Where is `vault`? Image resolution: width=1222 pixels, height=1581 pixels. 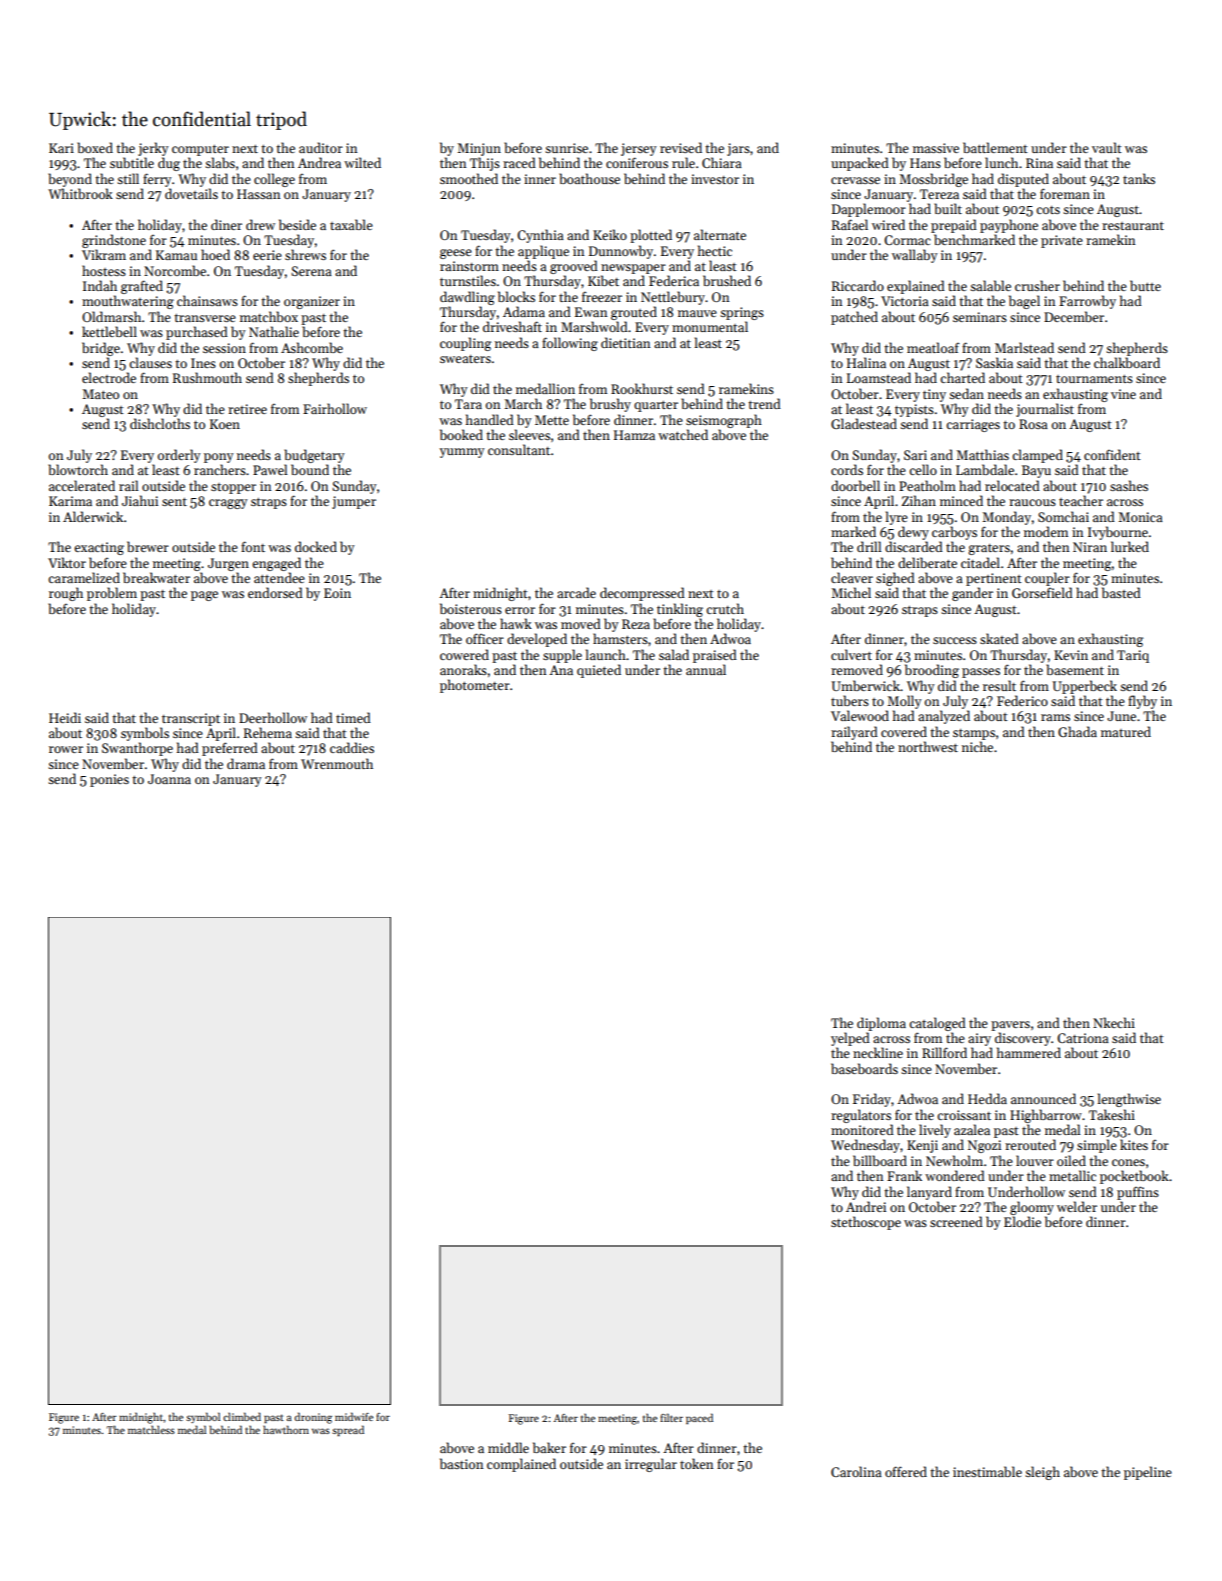 vault is located at coordinates (1107, 147).
